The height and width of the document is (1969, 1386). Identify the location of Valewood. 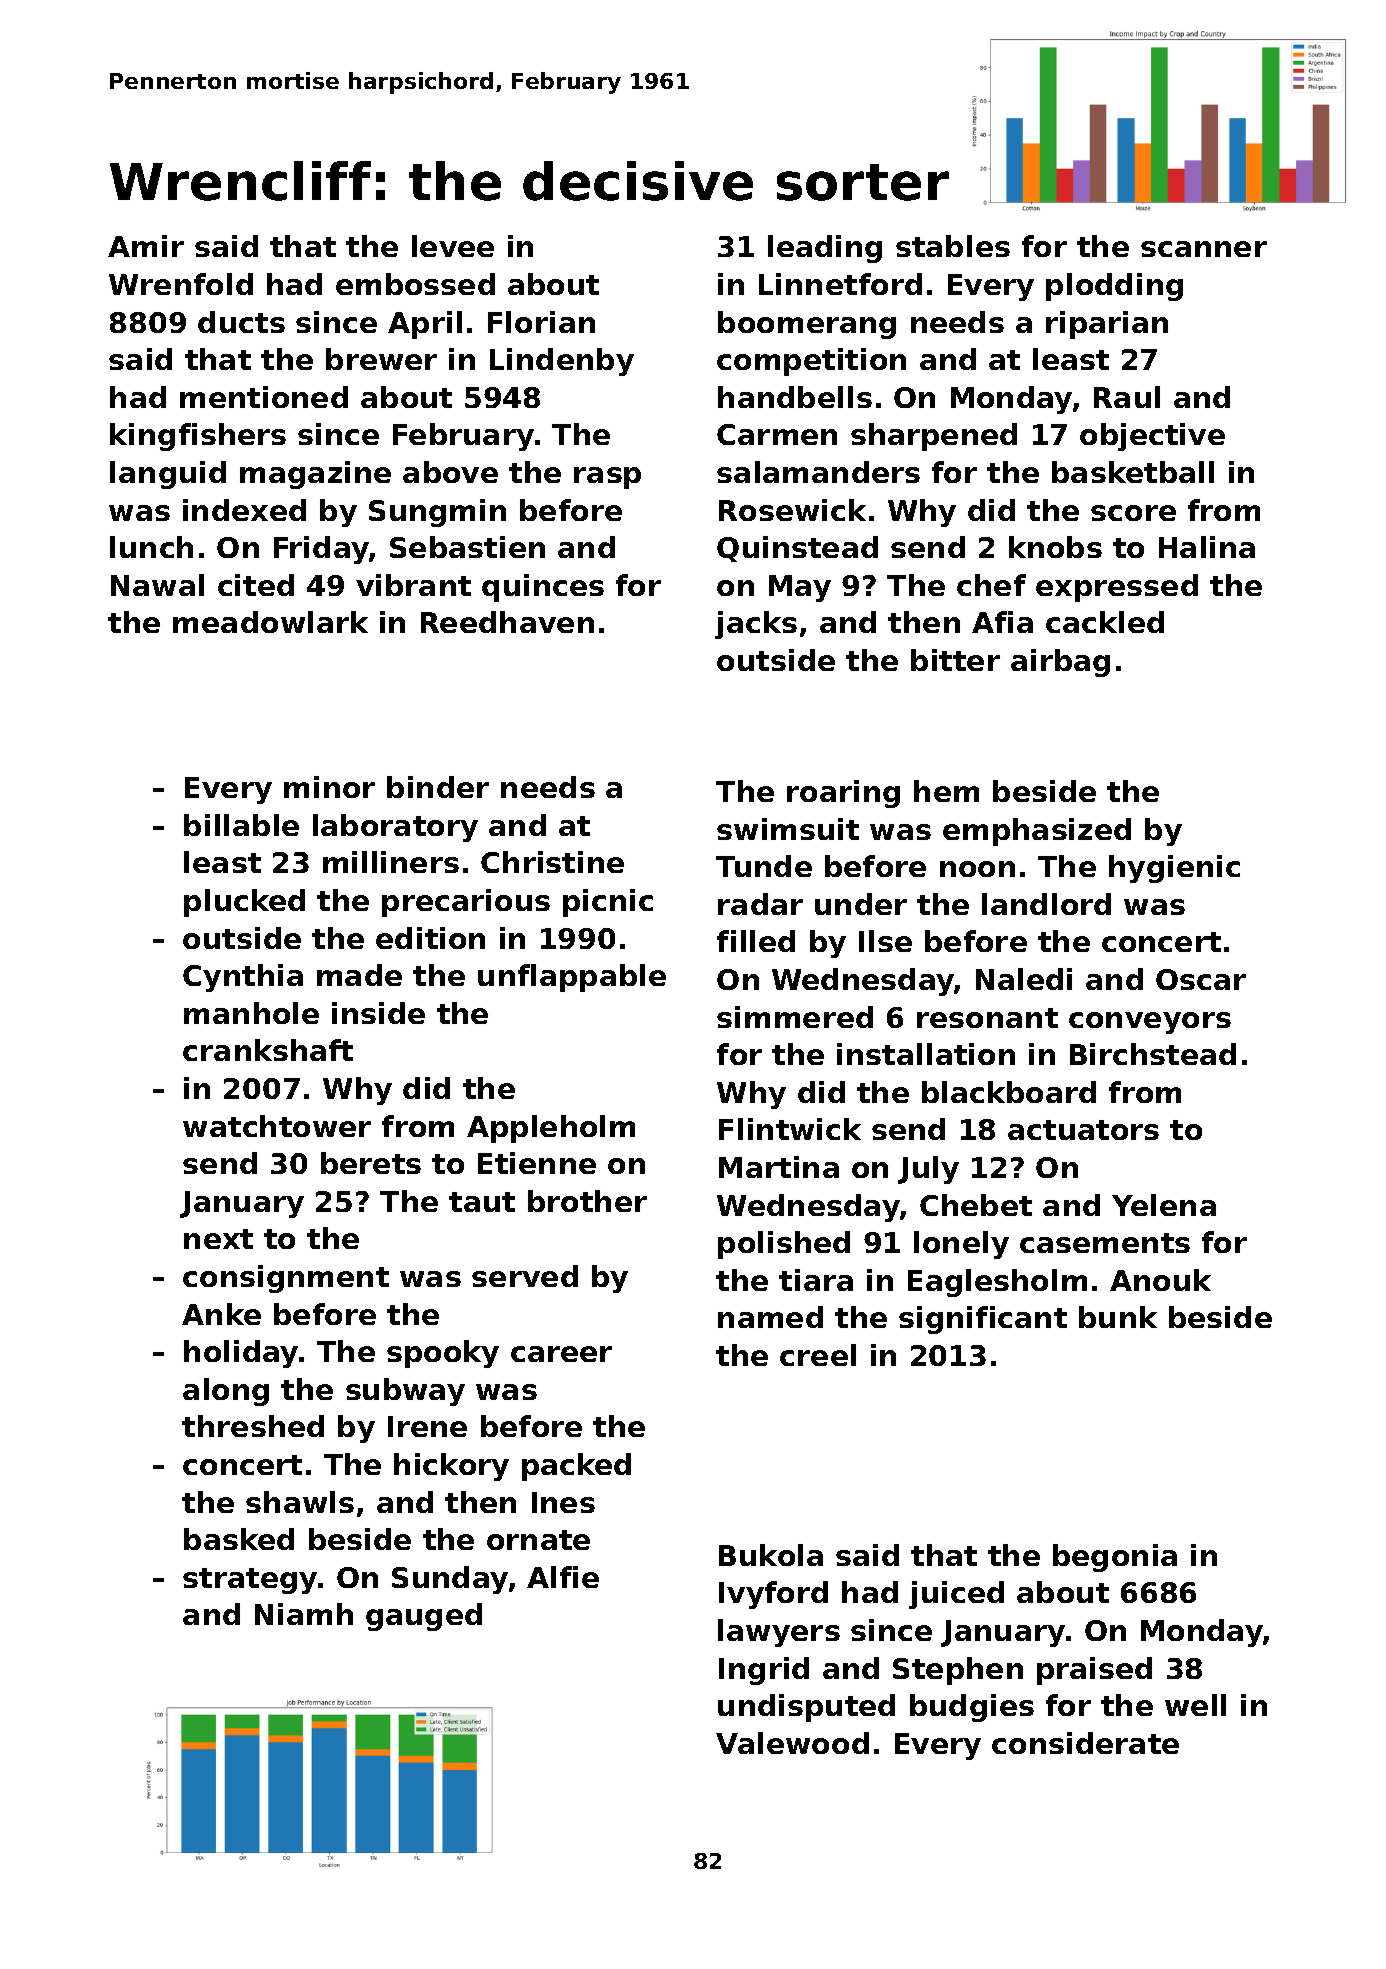
(792, 1743).
